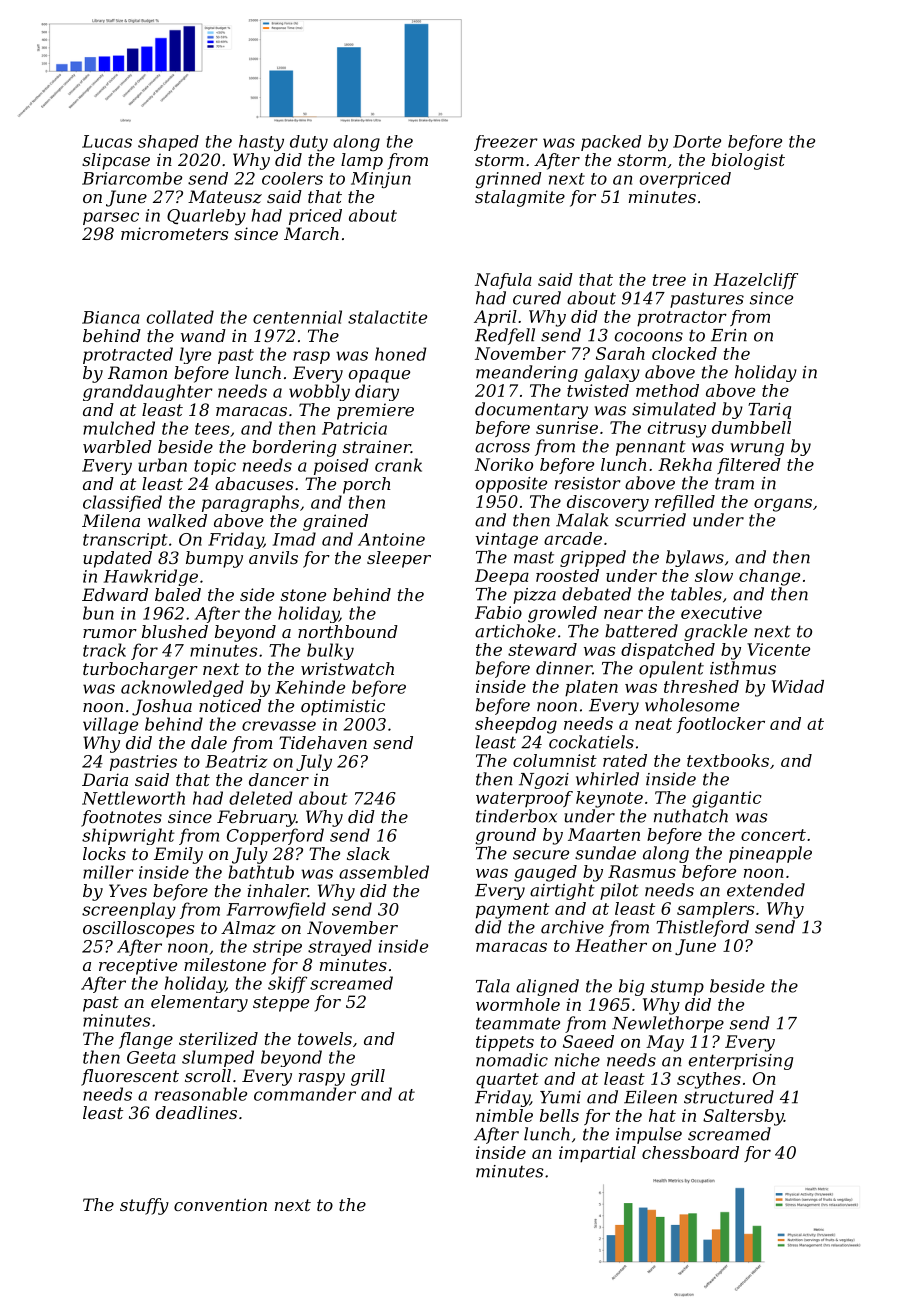 This image has height=1316, width=908. What do you see at coordinates (138, 929) in the image?
I see `oscilloscopes` at bounding box center [138, 929].
